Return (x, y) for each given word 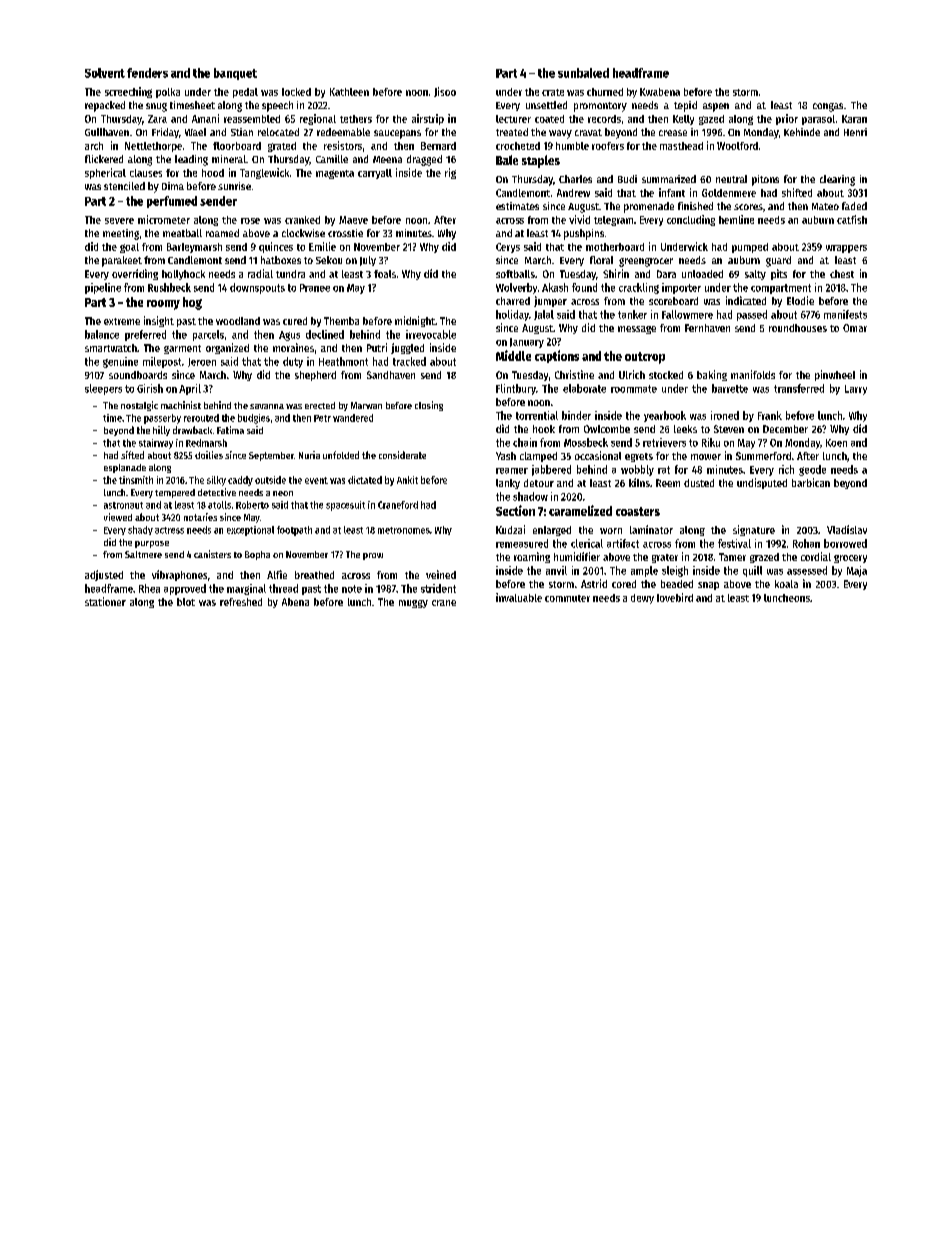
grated (282, 147)
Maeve (353, 220)
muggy (413, 604)
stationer (105, 601)
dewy (642, 599)
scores (748, 207)
